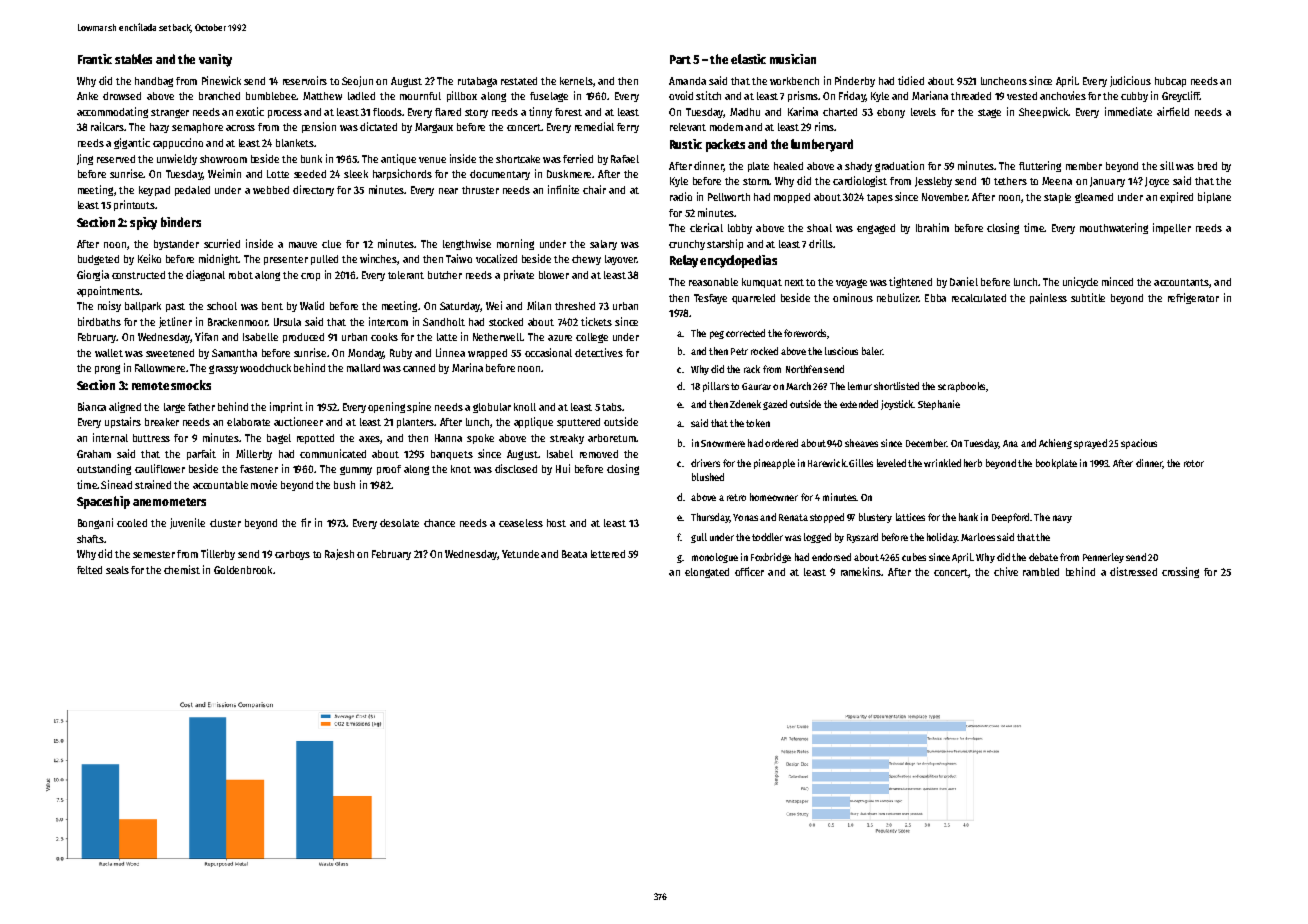 The image size is (1308, 924). Describe the element at coordinates (930, 95) in the screenshot. I see `Mariana` at that location.
